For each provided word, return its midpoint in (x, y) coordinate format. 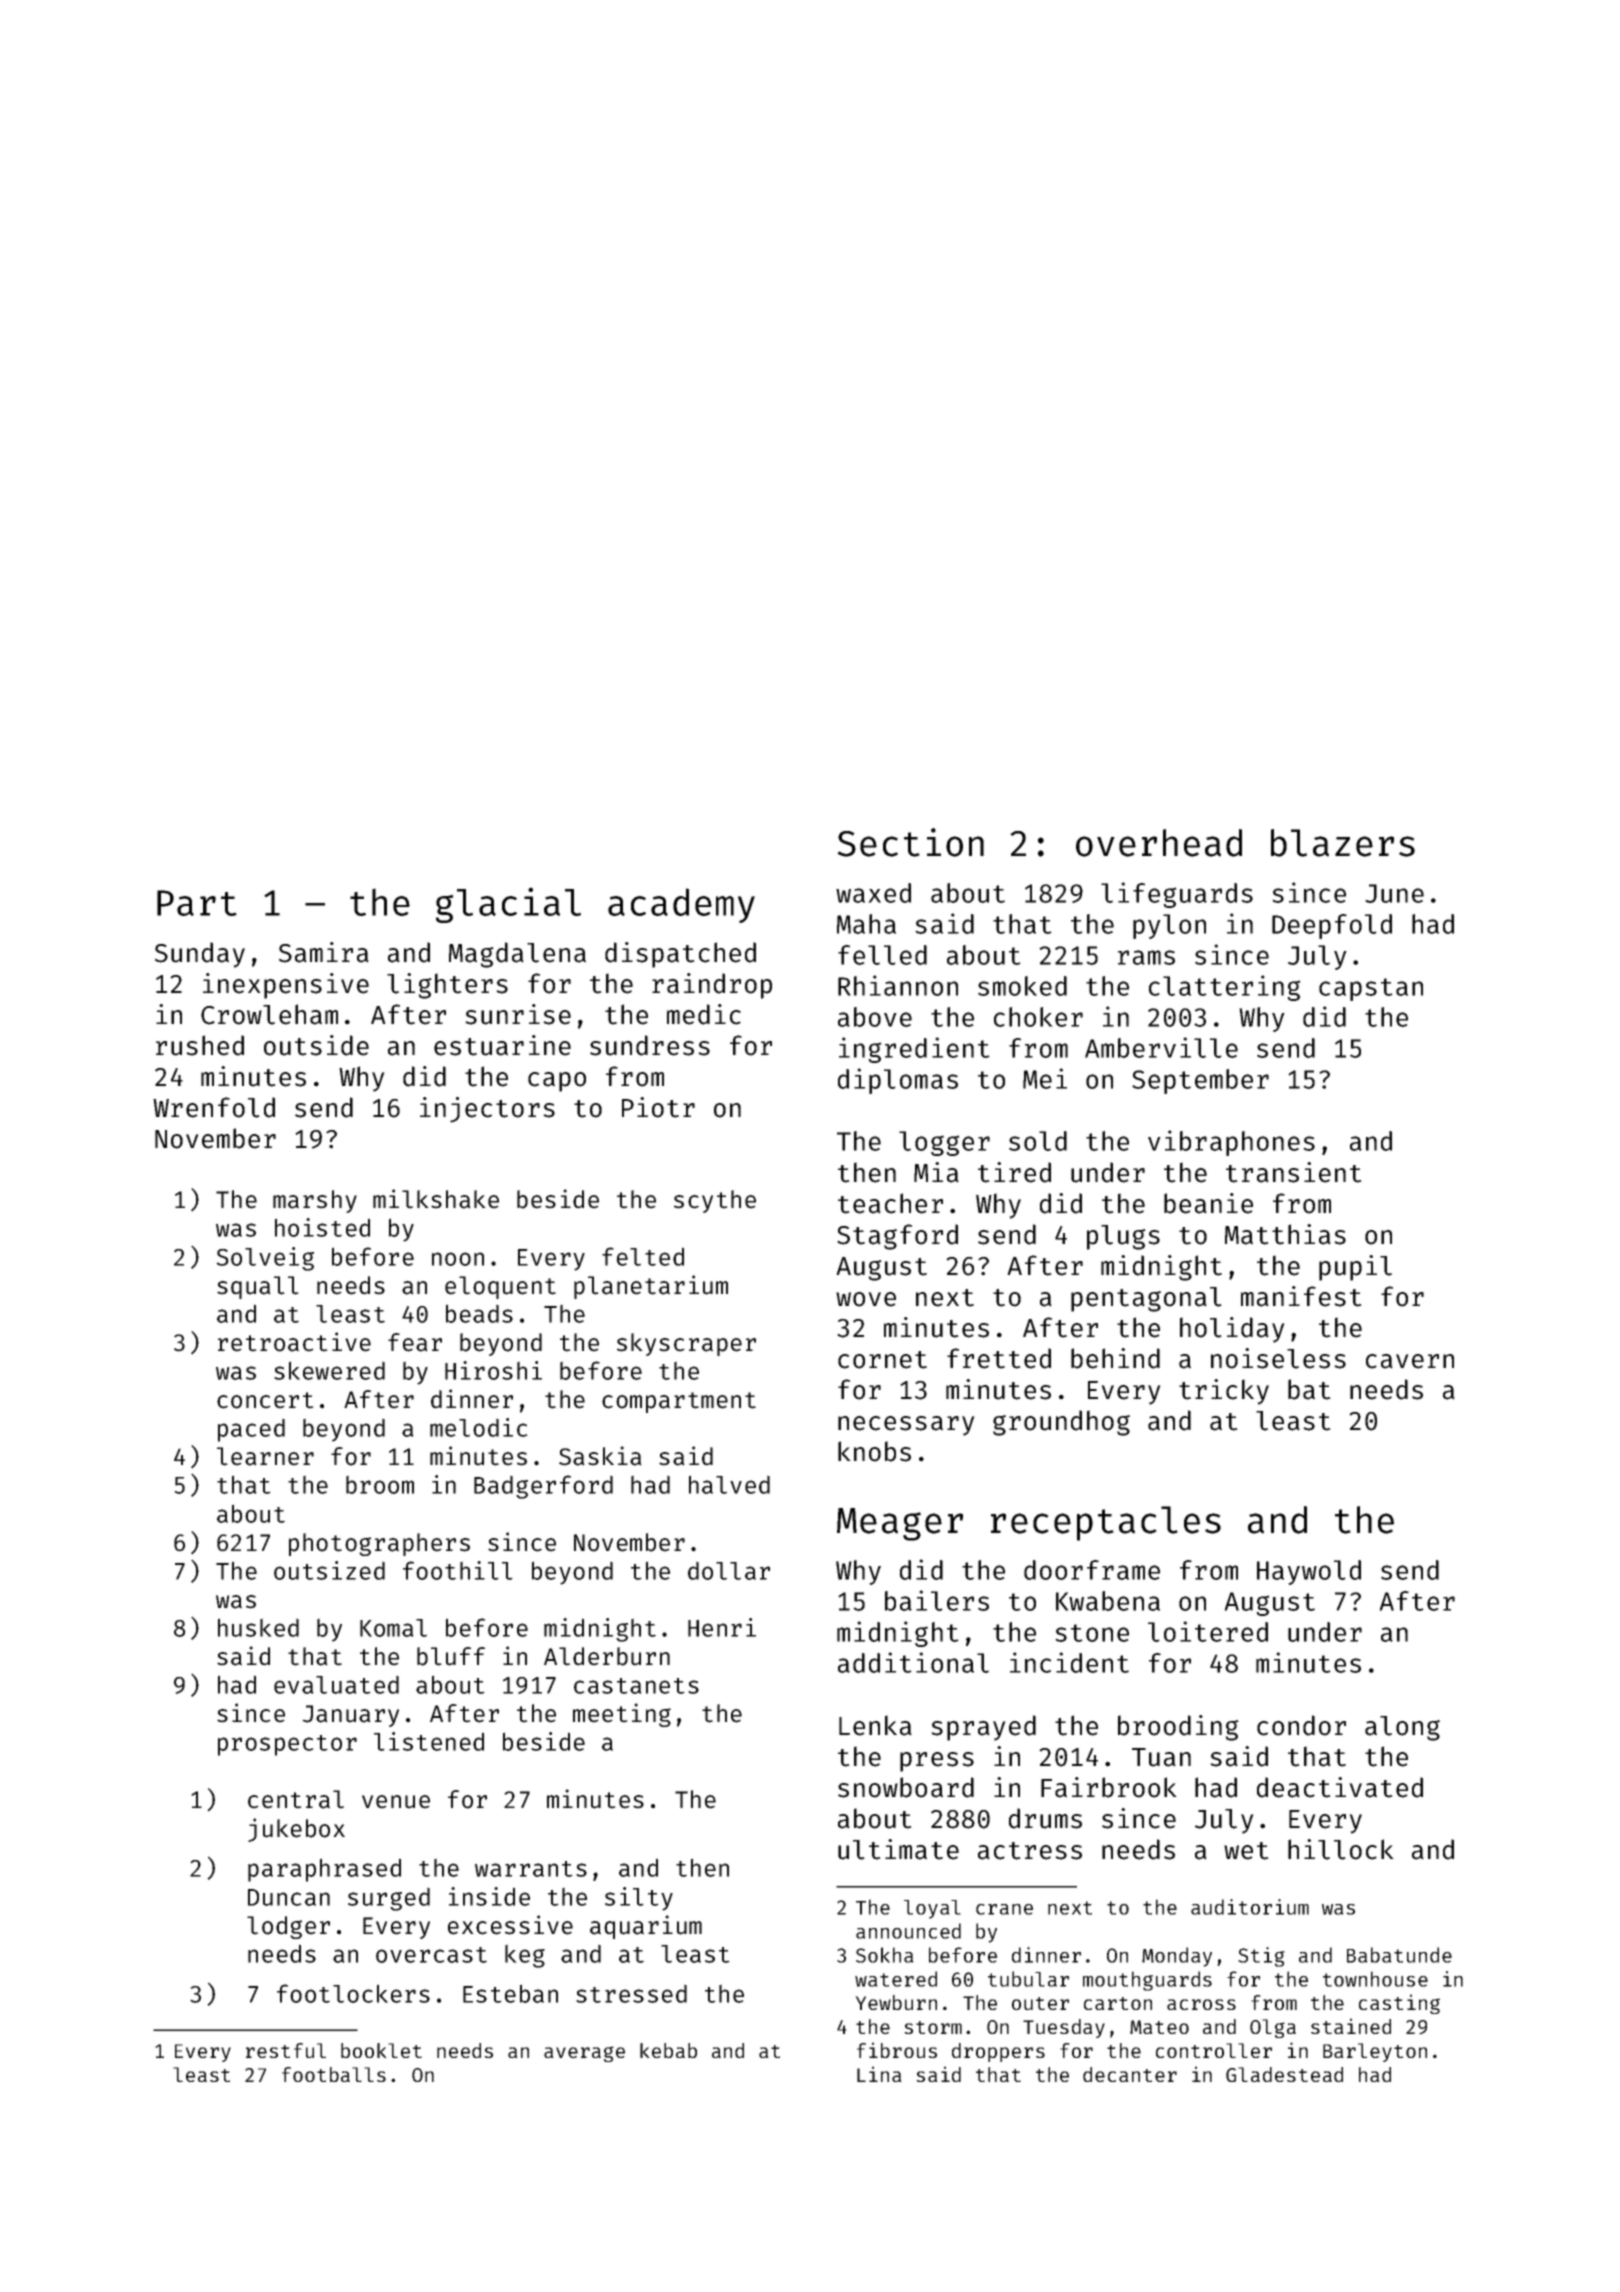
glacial (508, 905)
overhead (1159, 843)
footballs (334, 2074)
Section (910, 842)
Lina (879, 2074)
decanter (1130, 2074)
